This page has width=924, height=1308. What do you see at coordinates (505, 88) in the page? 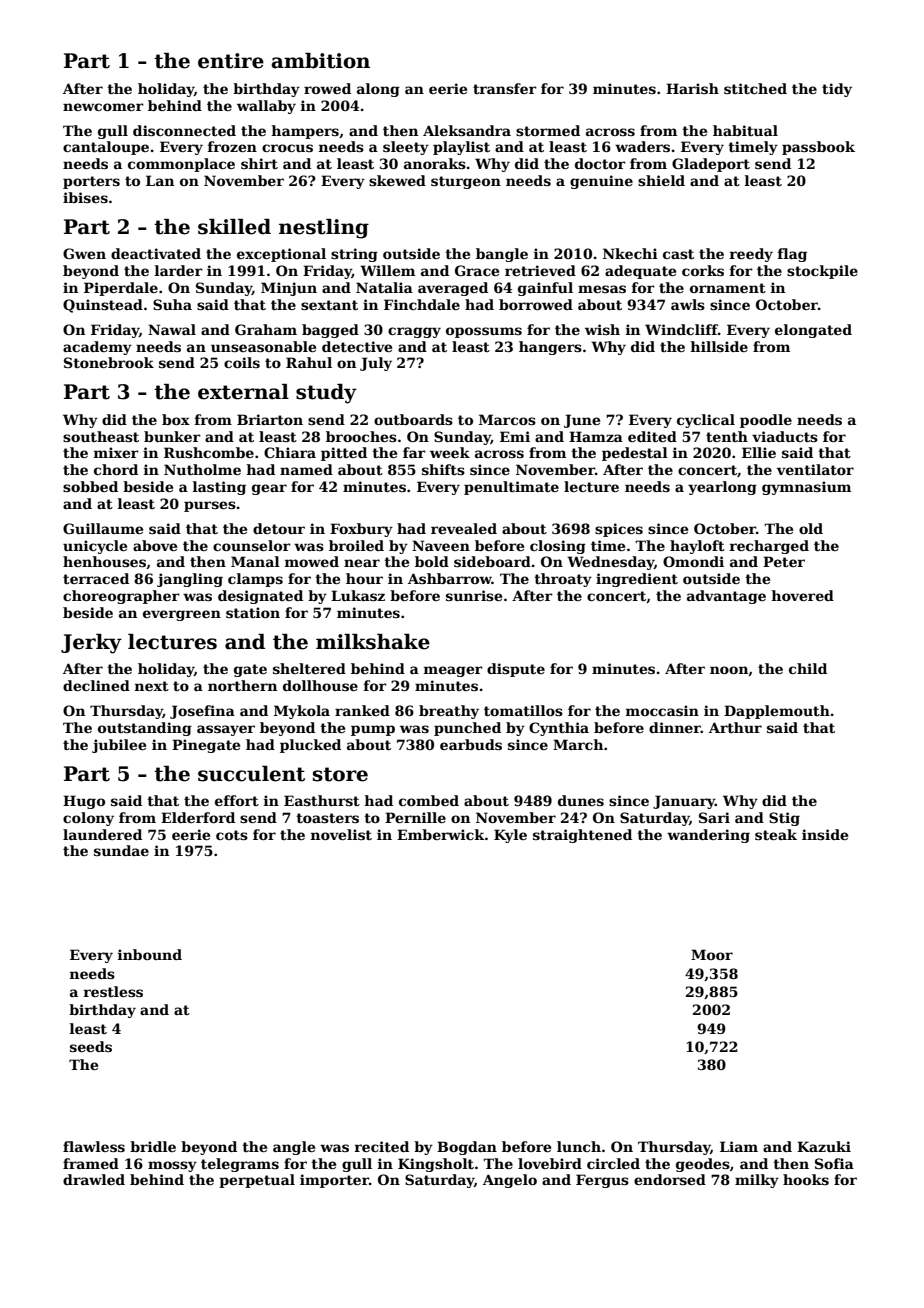
I see `transfer` at bounding box center [505, 88].
